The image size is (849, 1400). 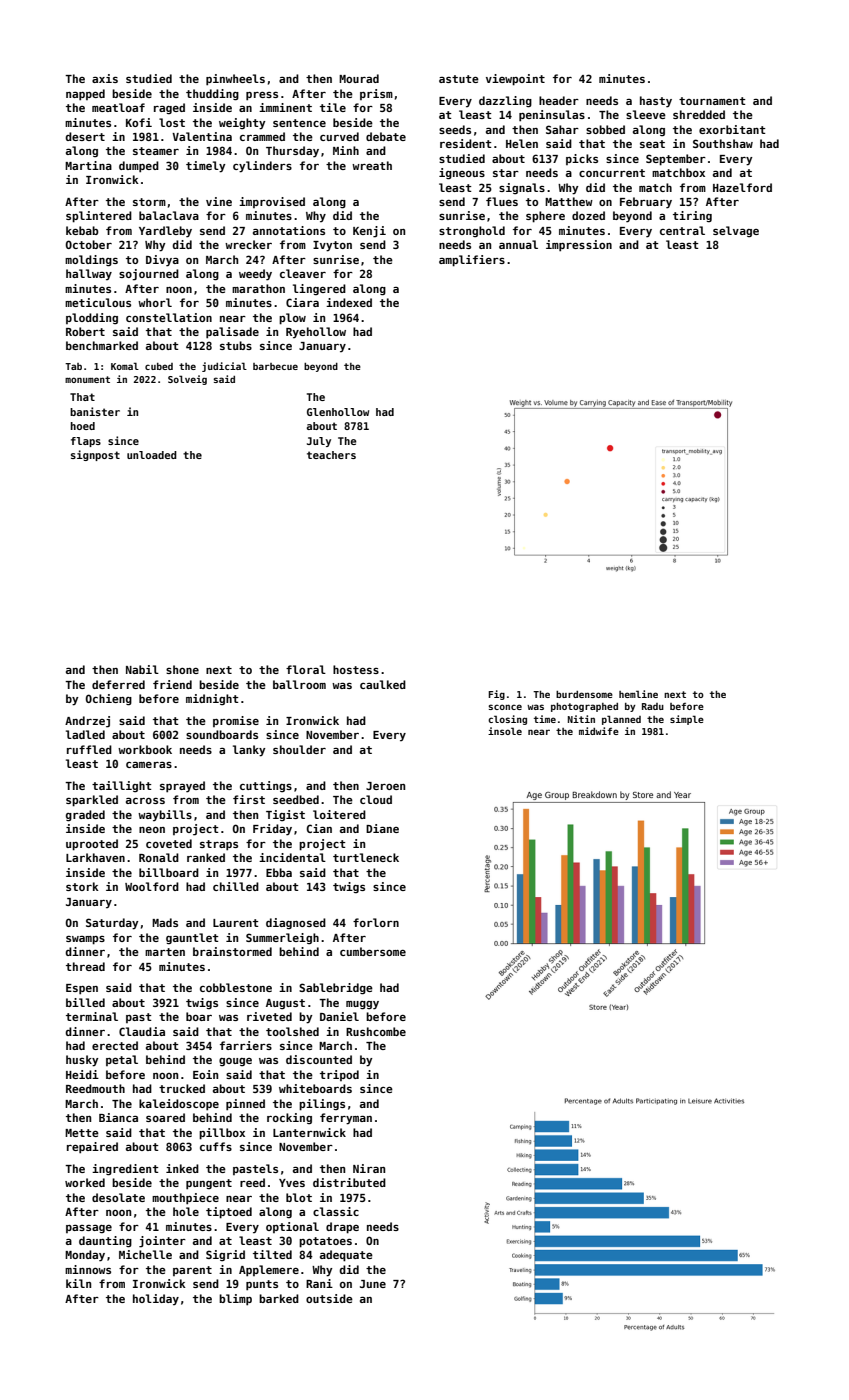 I want to click on adequate, so click(x=346, y=1256).
